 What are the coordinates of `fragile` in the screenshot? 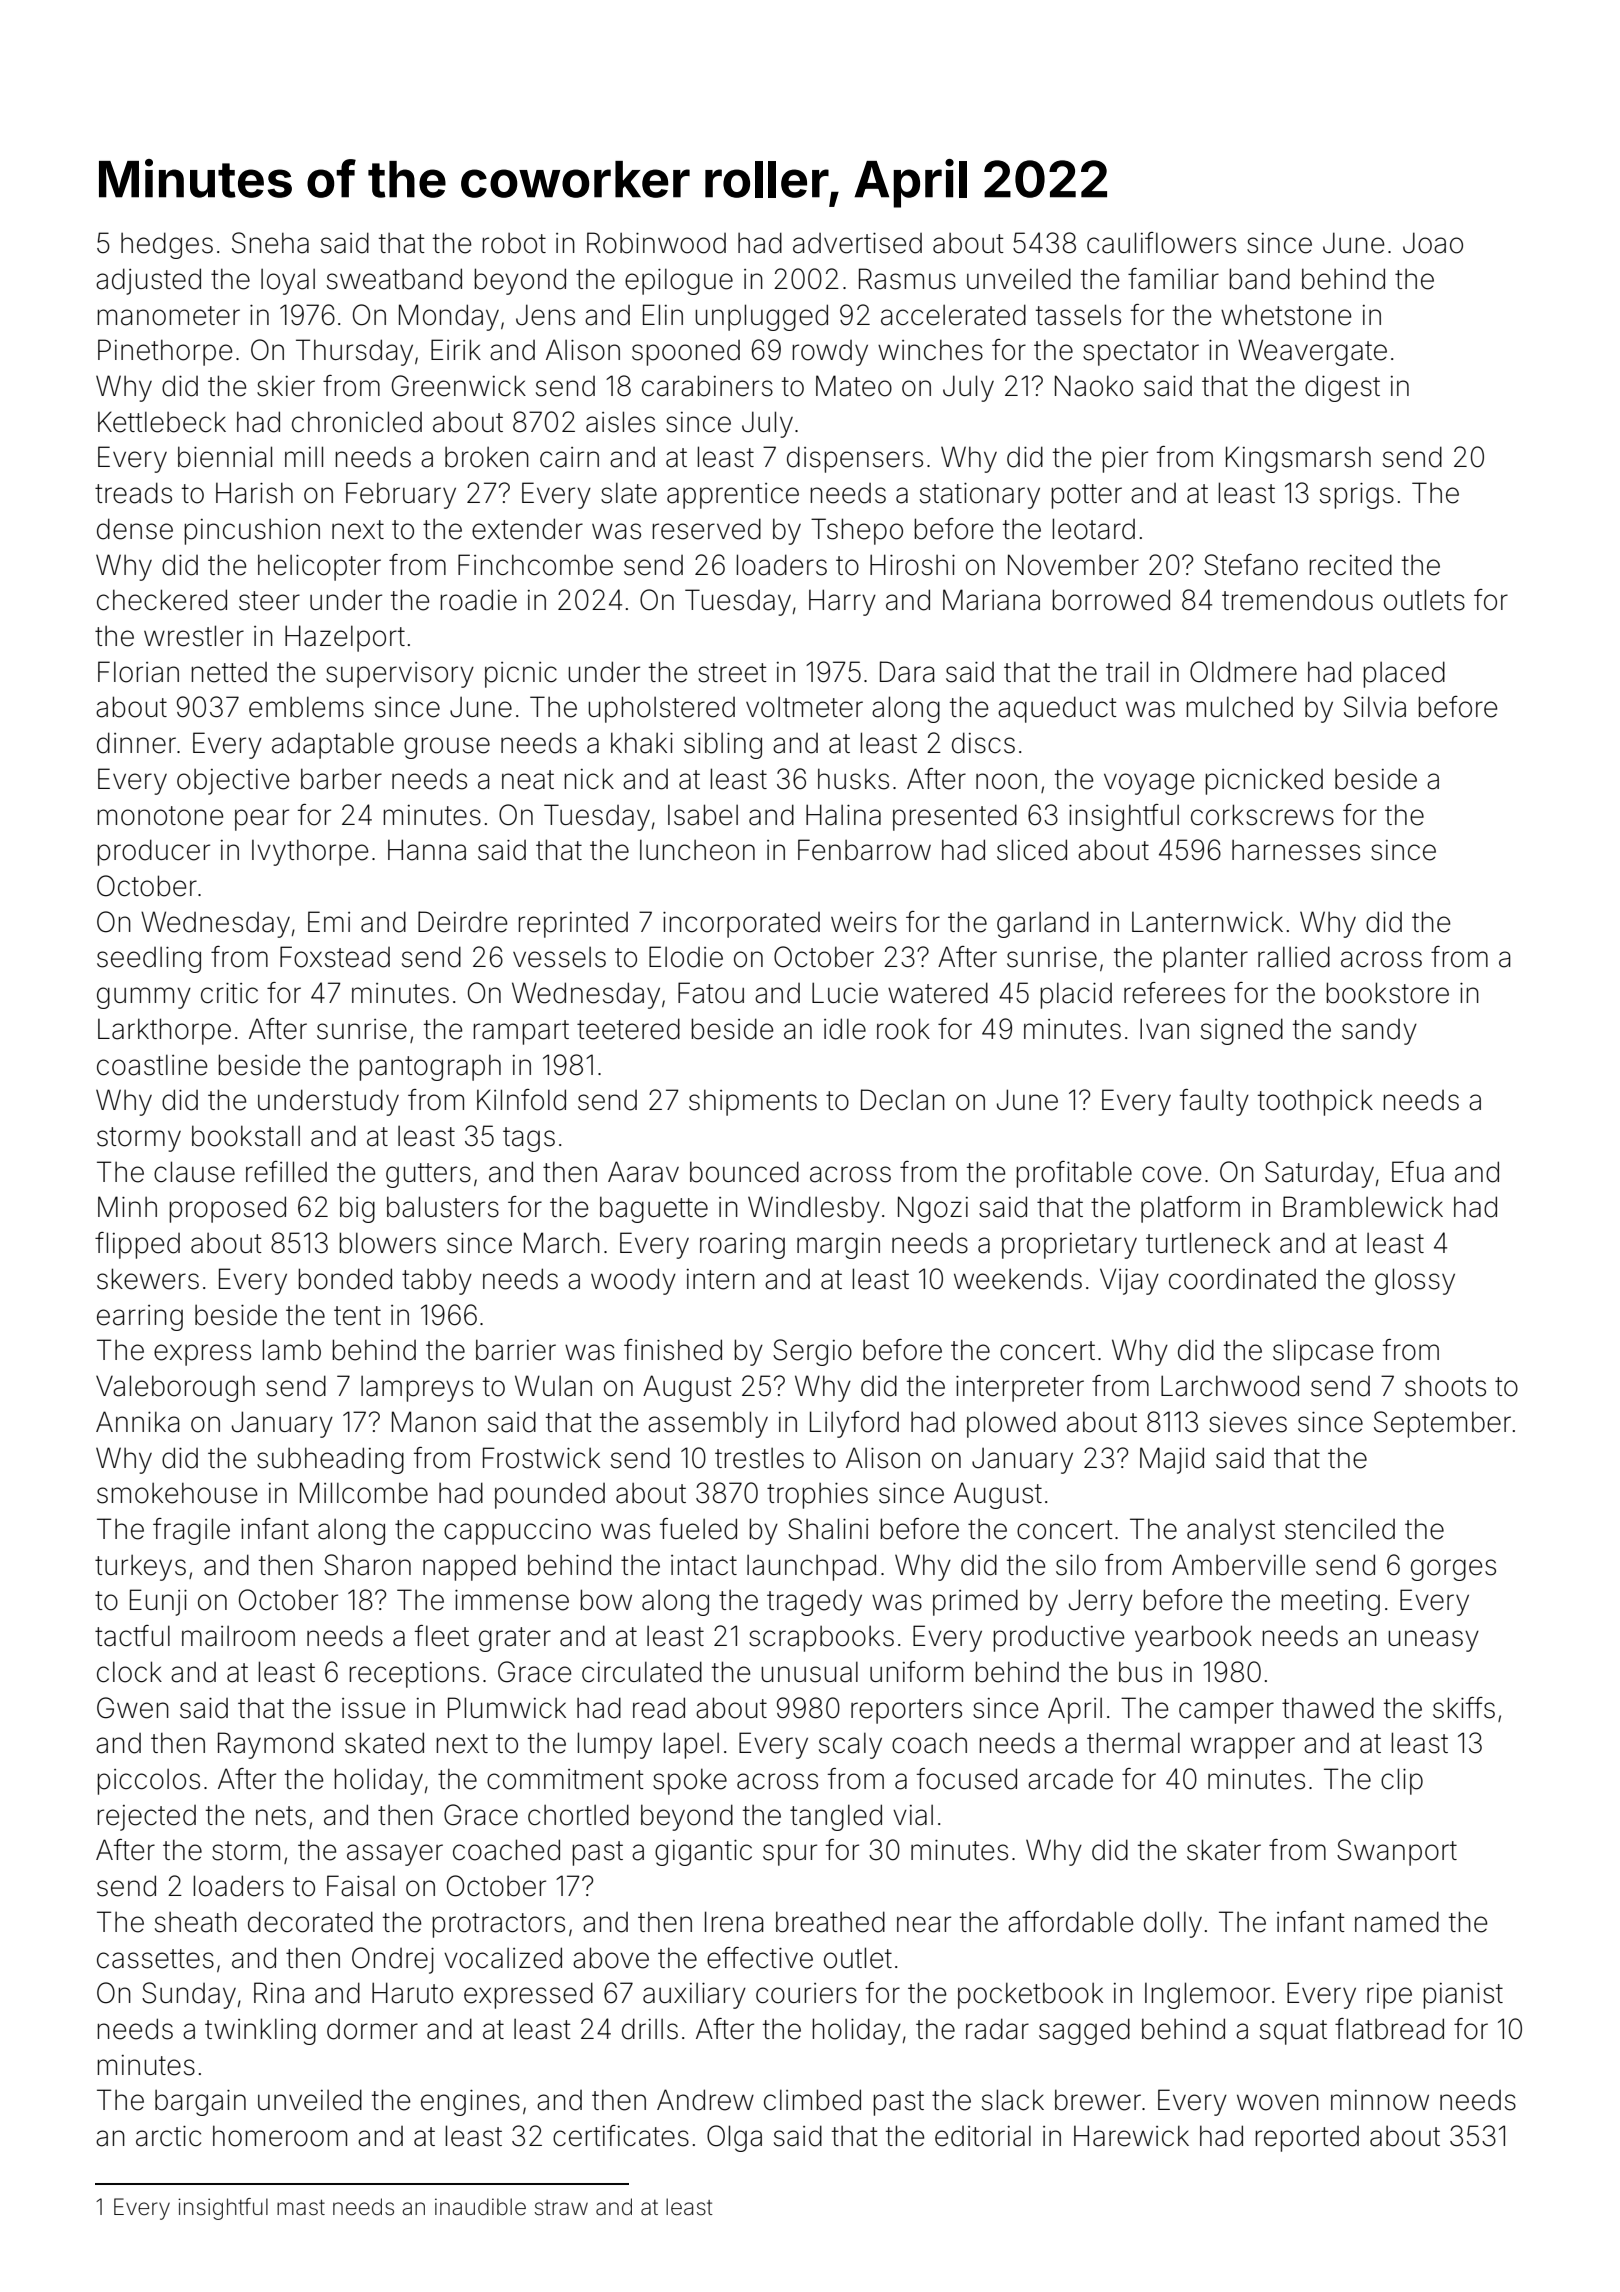 It's located at (191, 1531).
